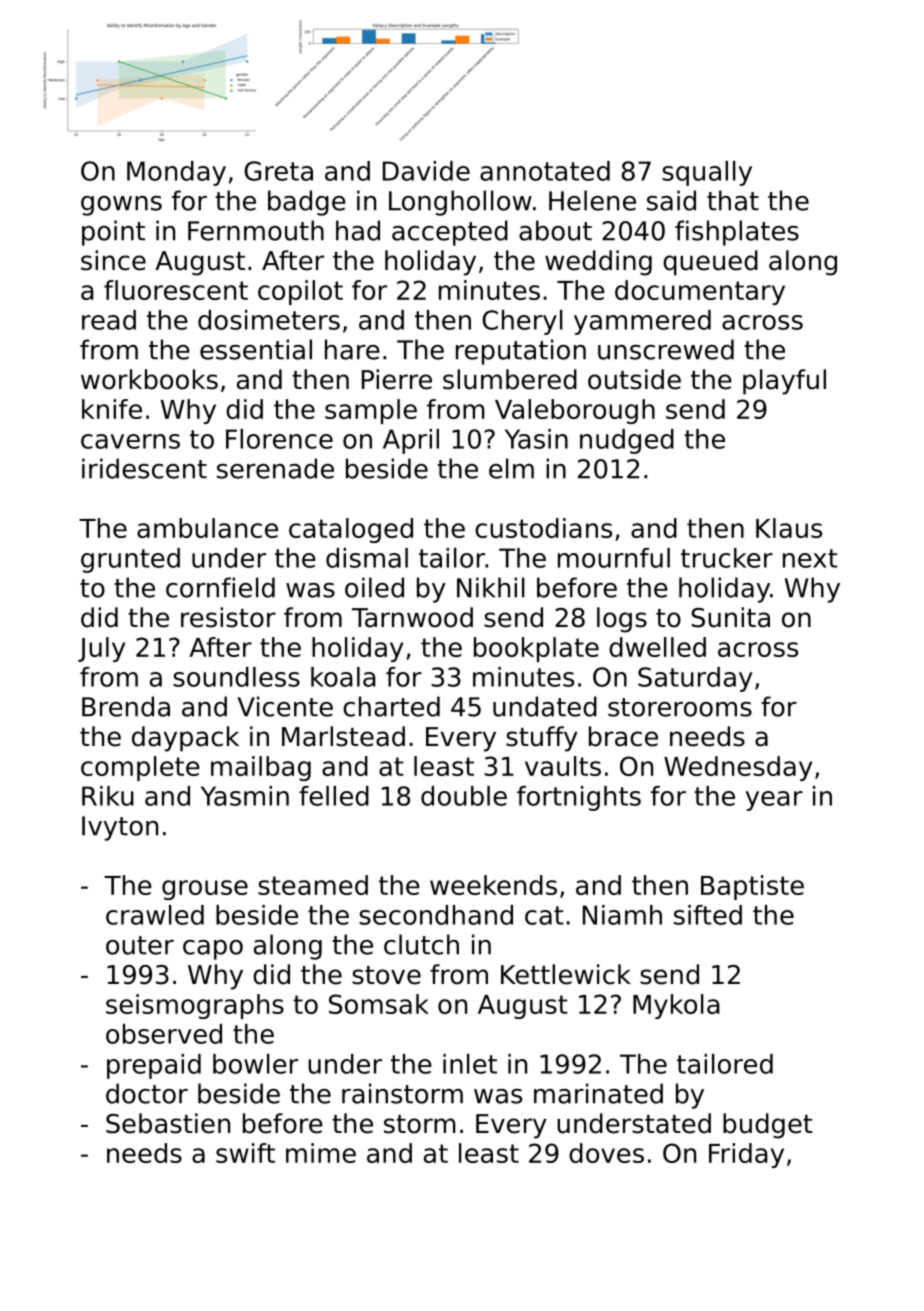 The width and height of the document is (924, 1311). Describe the element at coordinates (784, 382) in the document. I see `playful` at that location.
